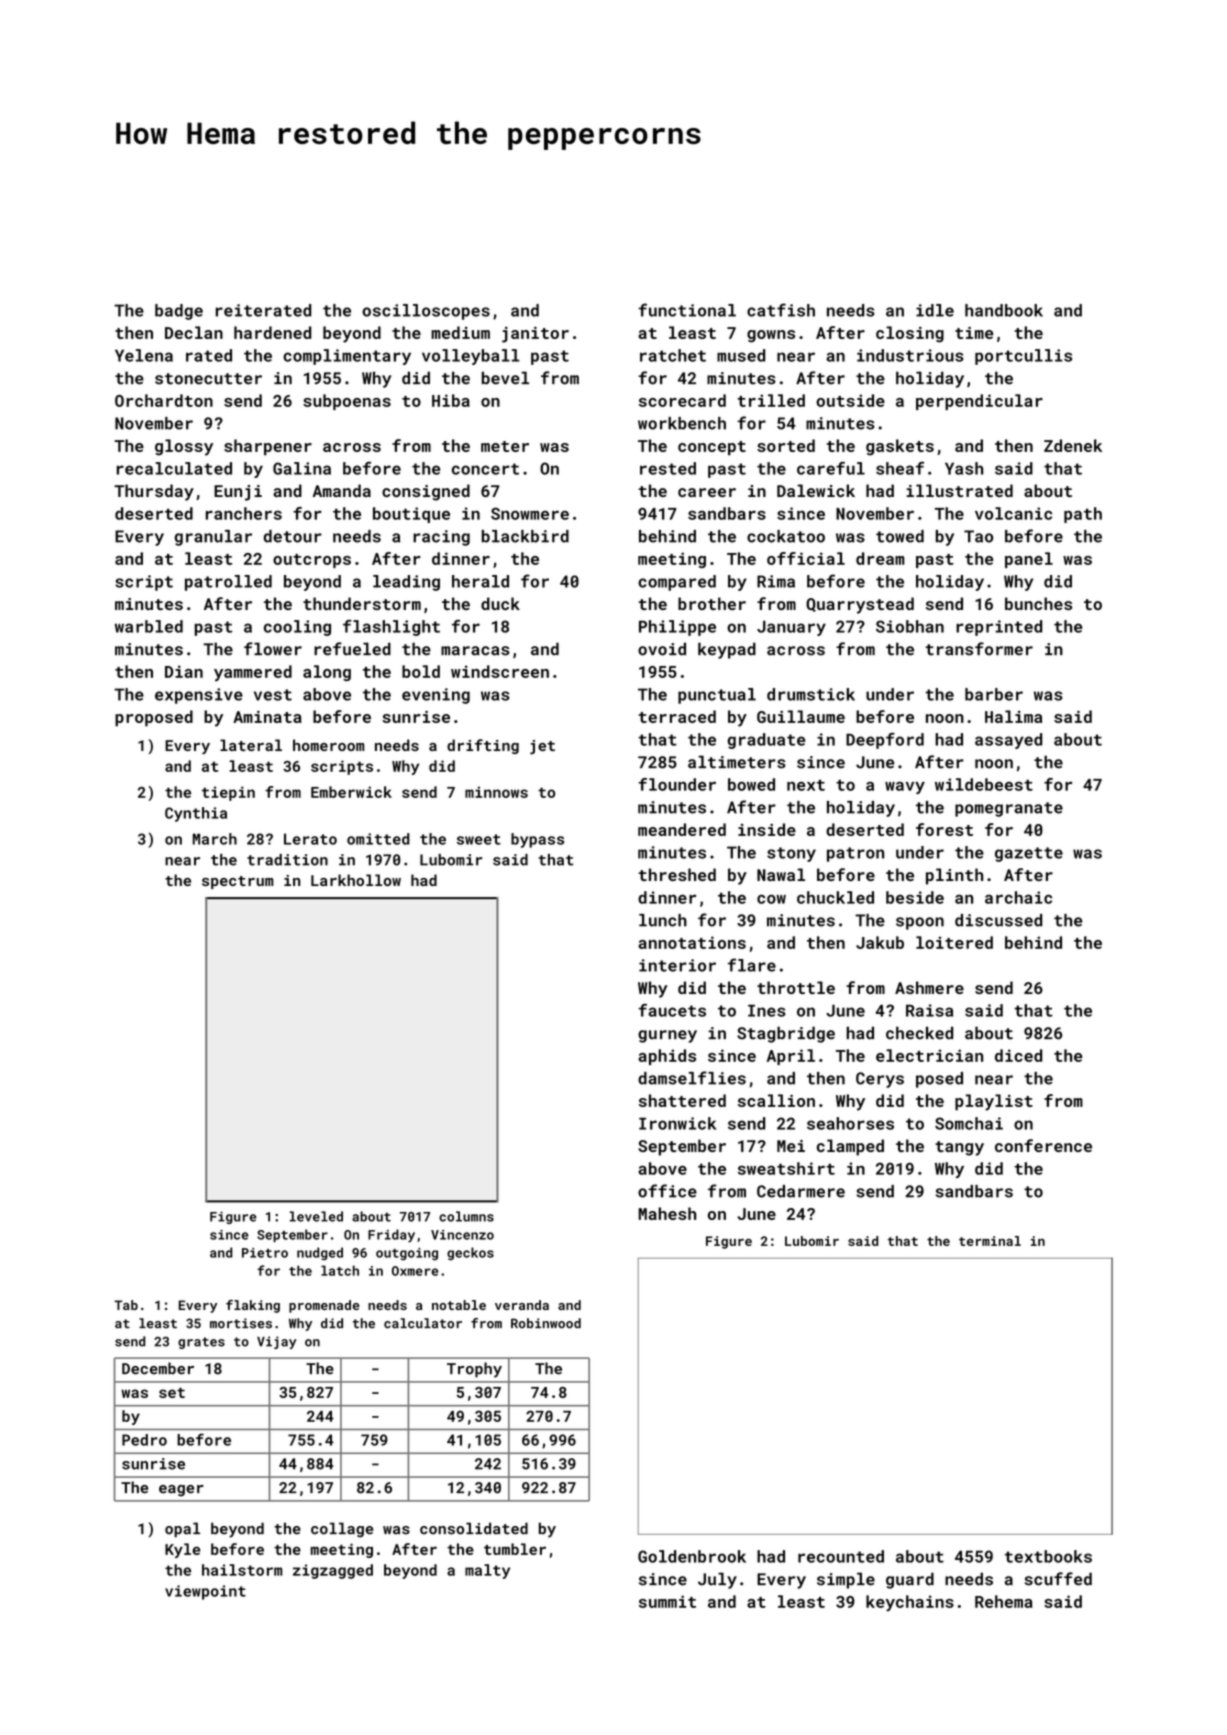  What do you see at coordinates (215, 839) in the screenshot?
I see `March` at bounding box center [215, 839].
